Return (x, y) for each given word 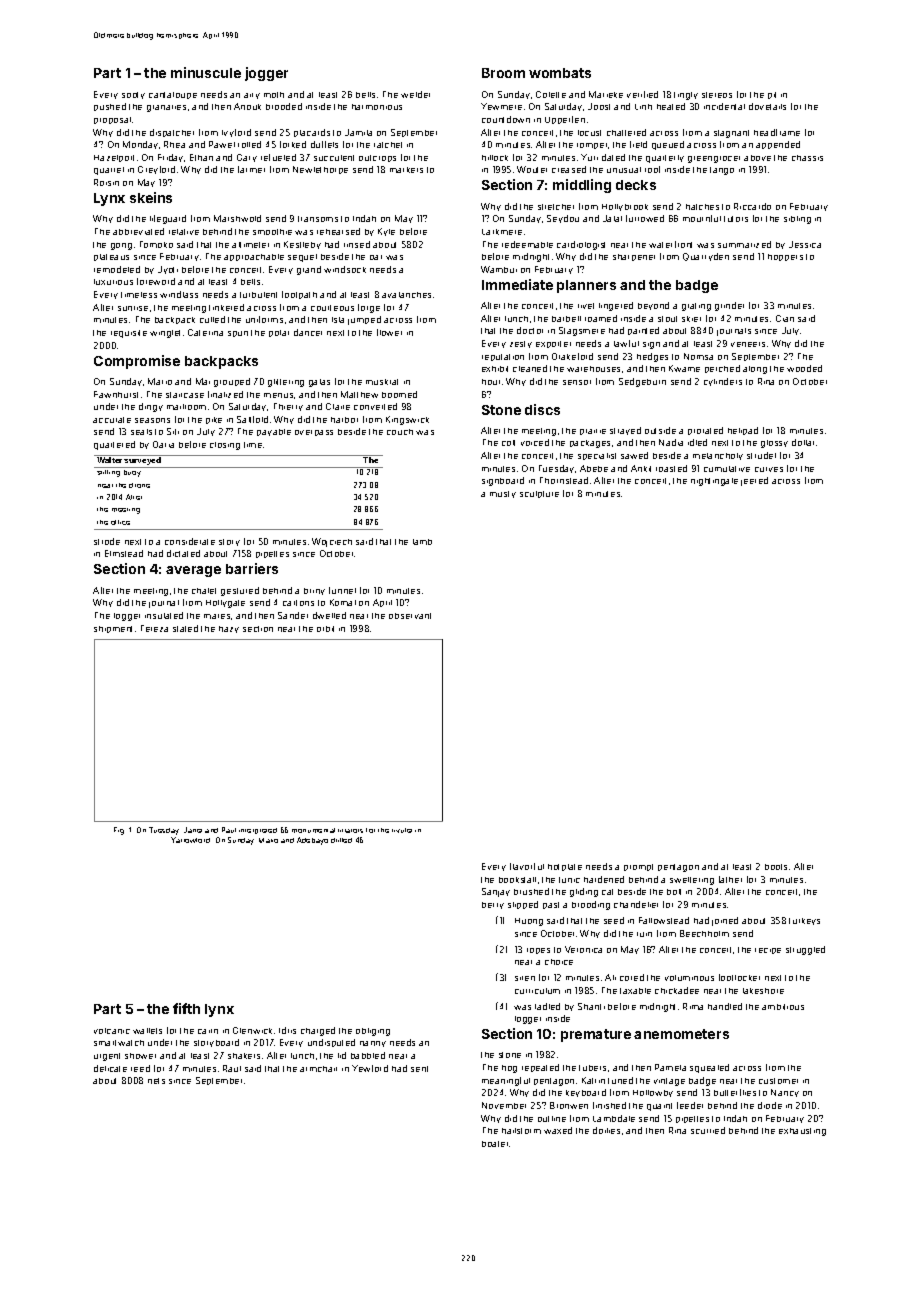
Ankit (641, 468)
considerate (190, 541)
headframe (777, 132)
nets (156, 1081)
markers (406, 170)
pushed (110, 107)
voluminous (689, 978)
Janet (193, 830)
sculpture (539, 494)
